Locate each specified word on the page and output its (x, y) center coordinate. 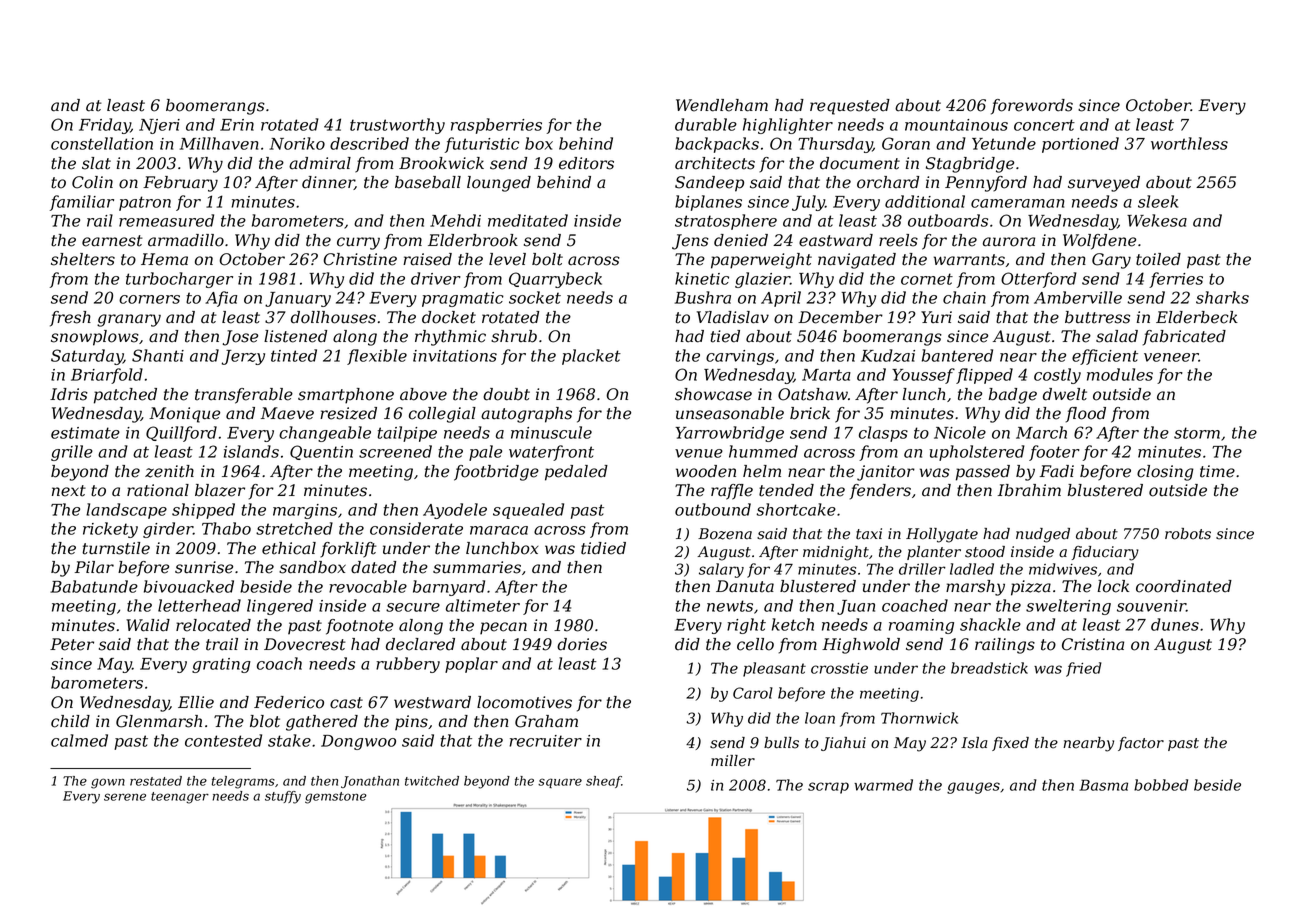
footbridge (496, 473)
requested (850, 107)
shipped (203, 511)
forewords (1032, 107)
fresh (70, 319)
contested (223, 740)
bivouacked (189, 586)
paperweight (761, 261)
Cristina (1093, 644)
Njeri (159, 126)
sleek (1158, 201)
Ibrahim (1029, 490)
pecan (503, 628)
